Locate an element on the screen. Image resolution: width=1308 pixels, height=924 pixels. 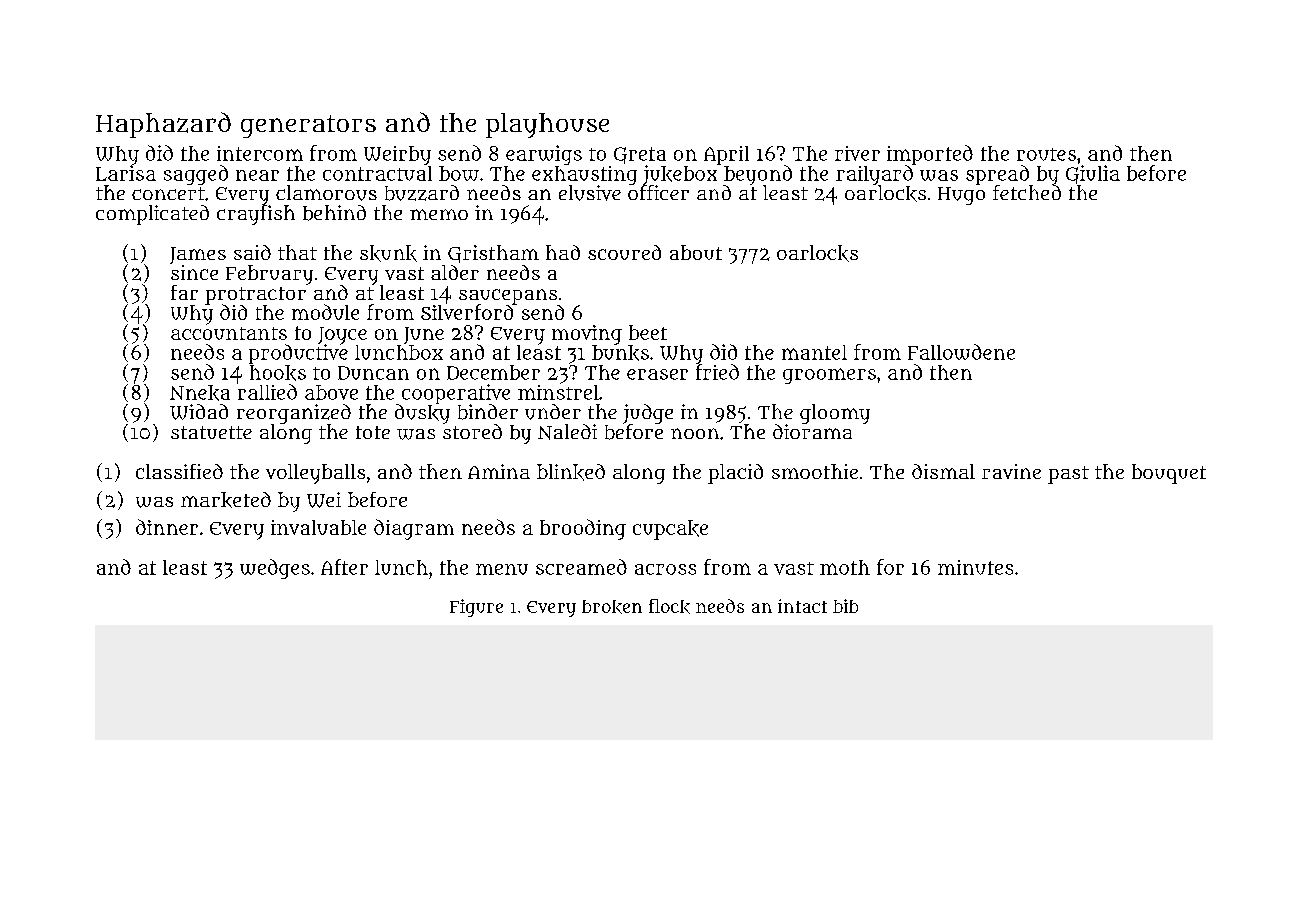
river is located at coordinates (857, 153).
